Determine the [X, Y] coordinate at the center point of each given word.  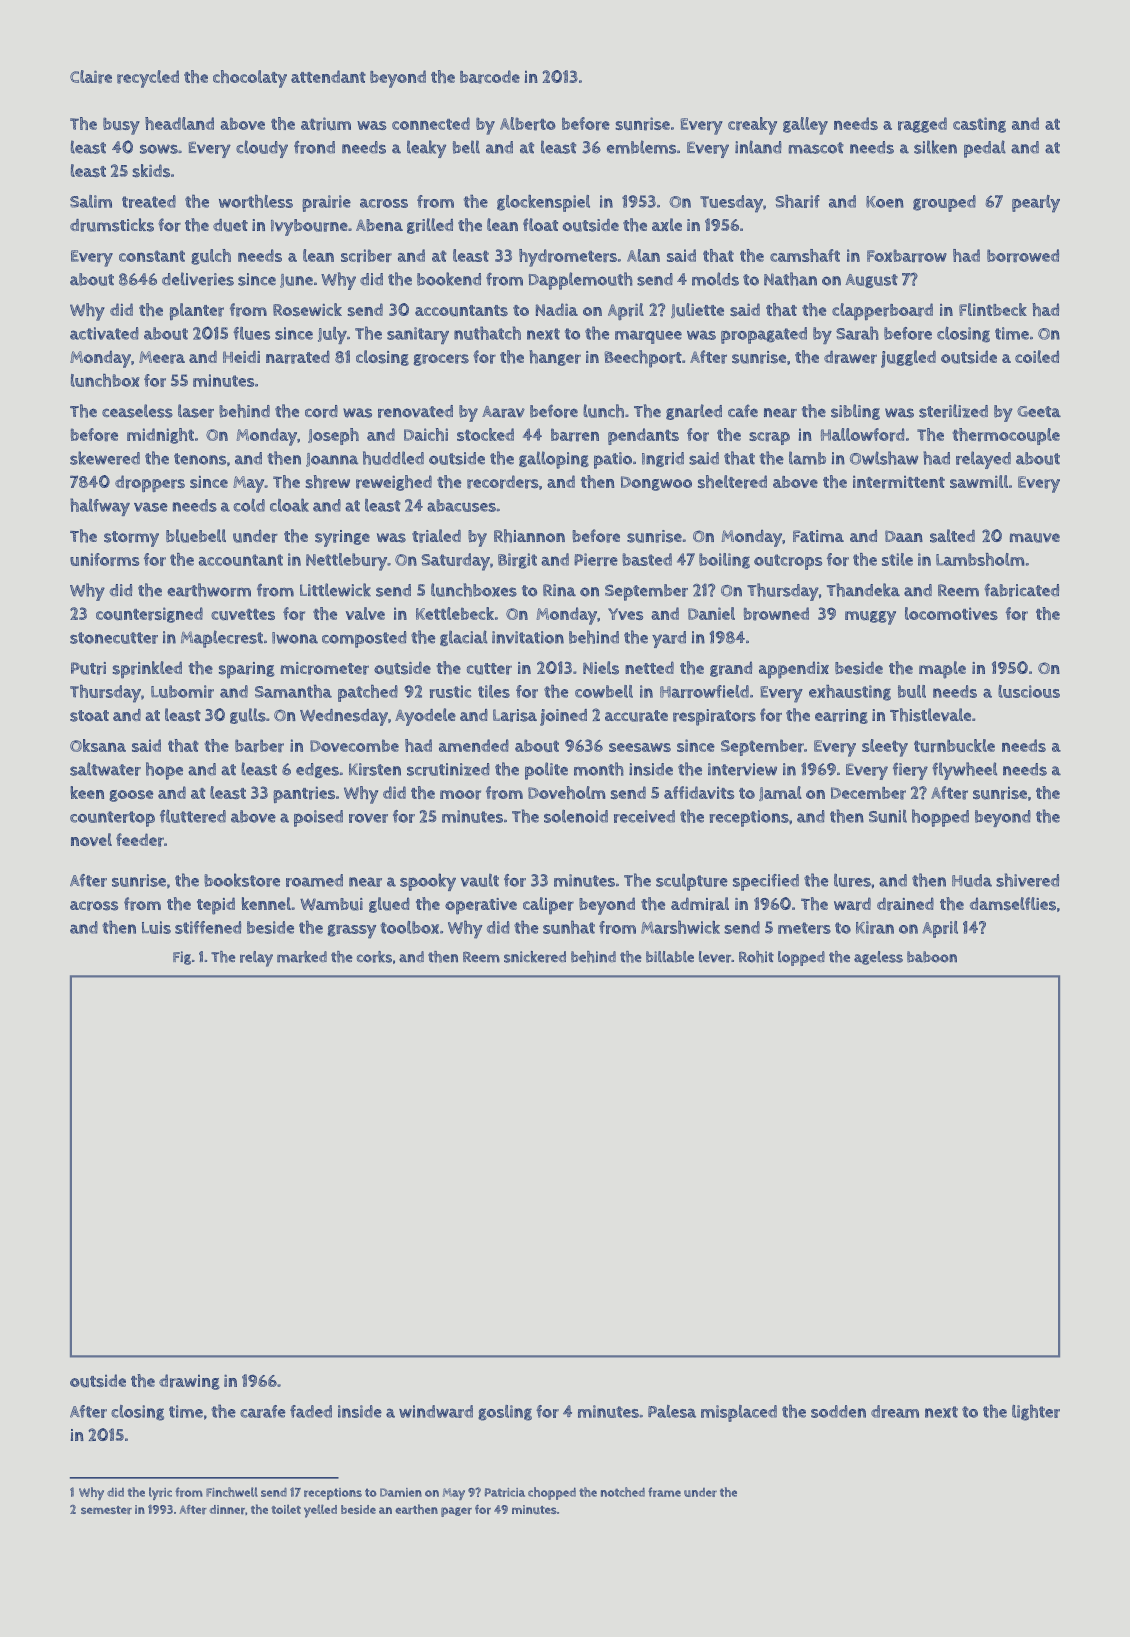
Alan [643, 255]
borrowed [1023, 255]
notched [623, 1492]
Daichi [426, 434]
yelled [320, 1511]
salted [952, 536]
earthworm [209, 590]
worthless [256, 201]
